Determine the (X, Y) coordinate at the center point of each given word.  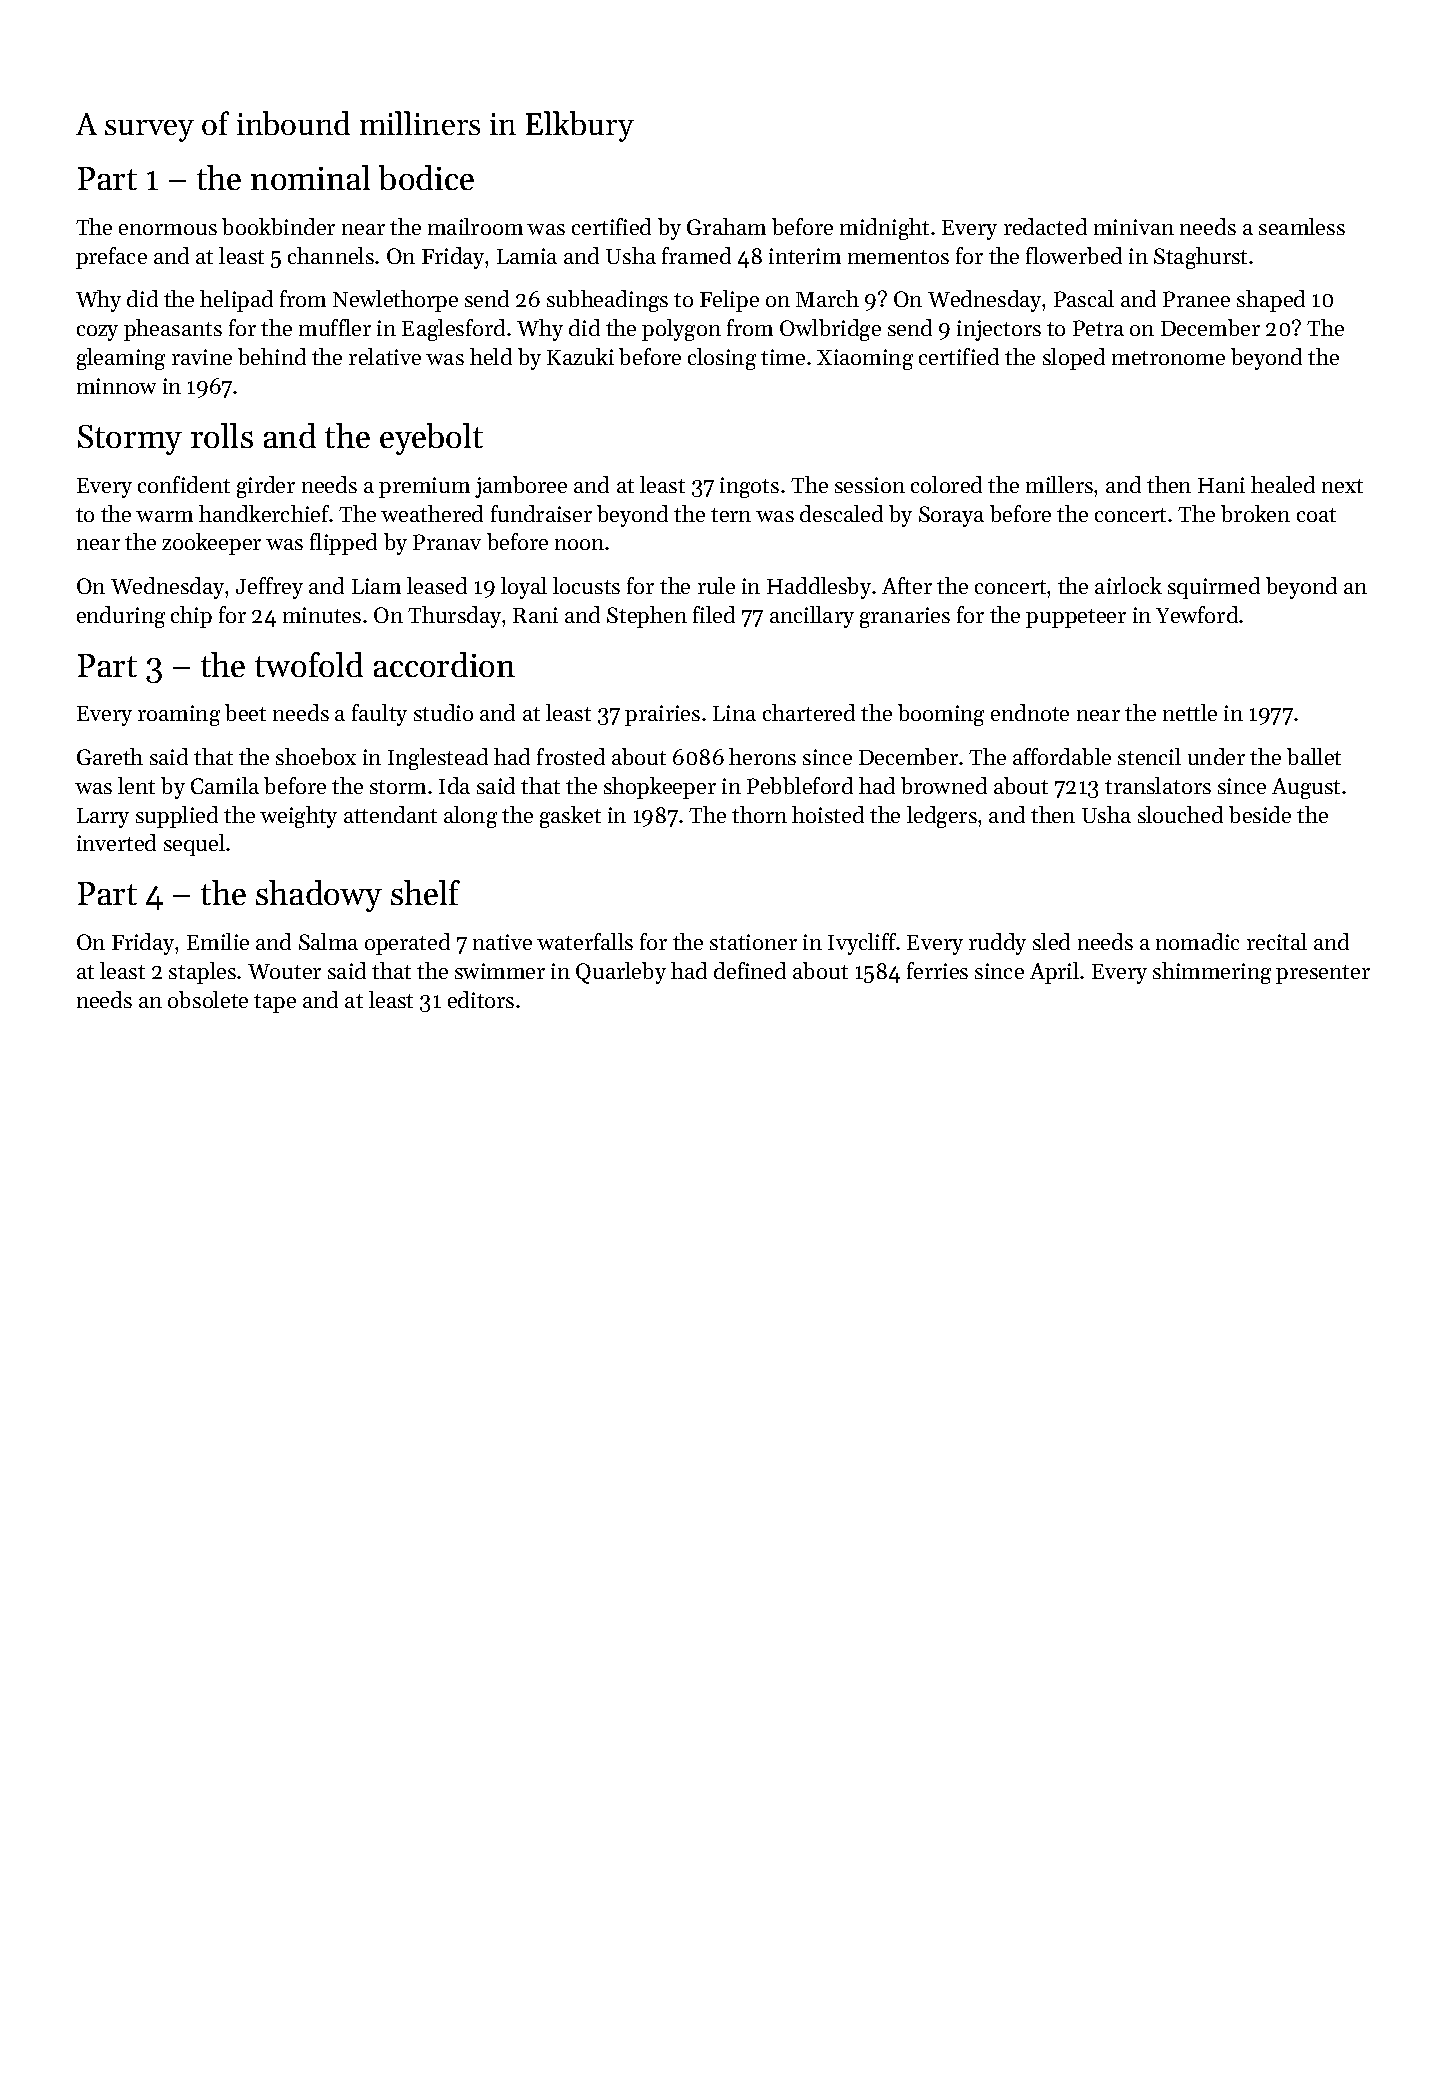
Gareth (110, 756)
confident (184, 484)
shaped (1271, 301)
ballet (1314, 756)
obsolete (208, 999)
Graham (726, 226)
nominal (310, 177)
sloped (1074, 359)
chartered (809, 712)
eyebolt (431, 439)
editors (481, 999)
